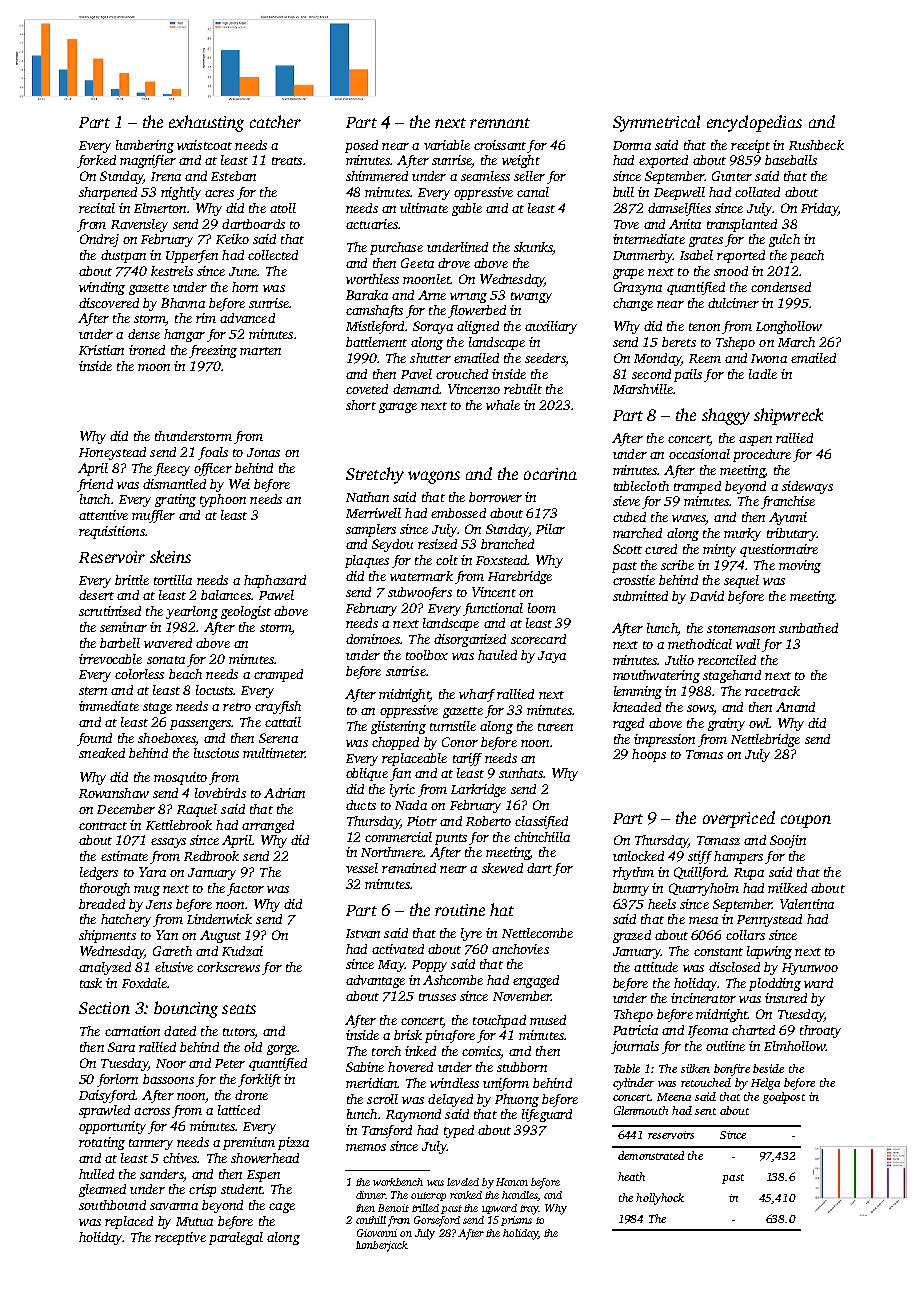  I want to click on scorecard, so click(538, 639).
